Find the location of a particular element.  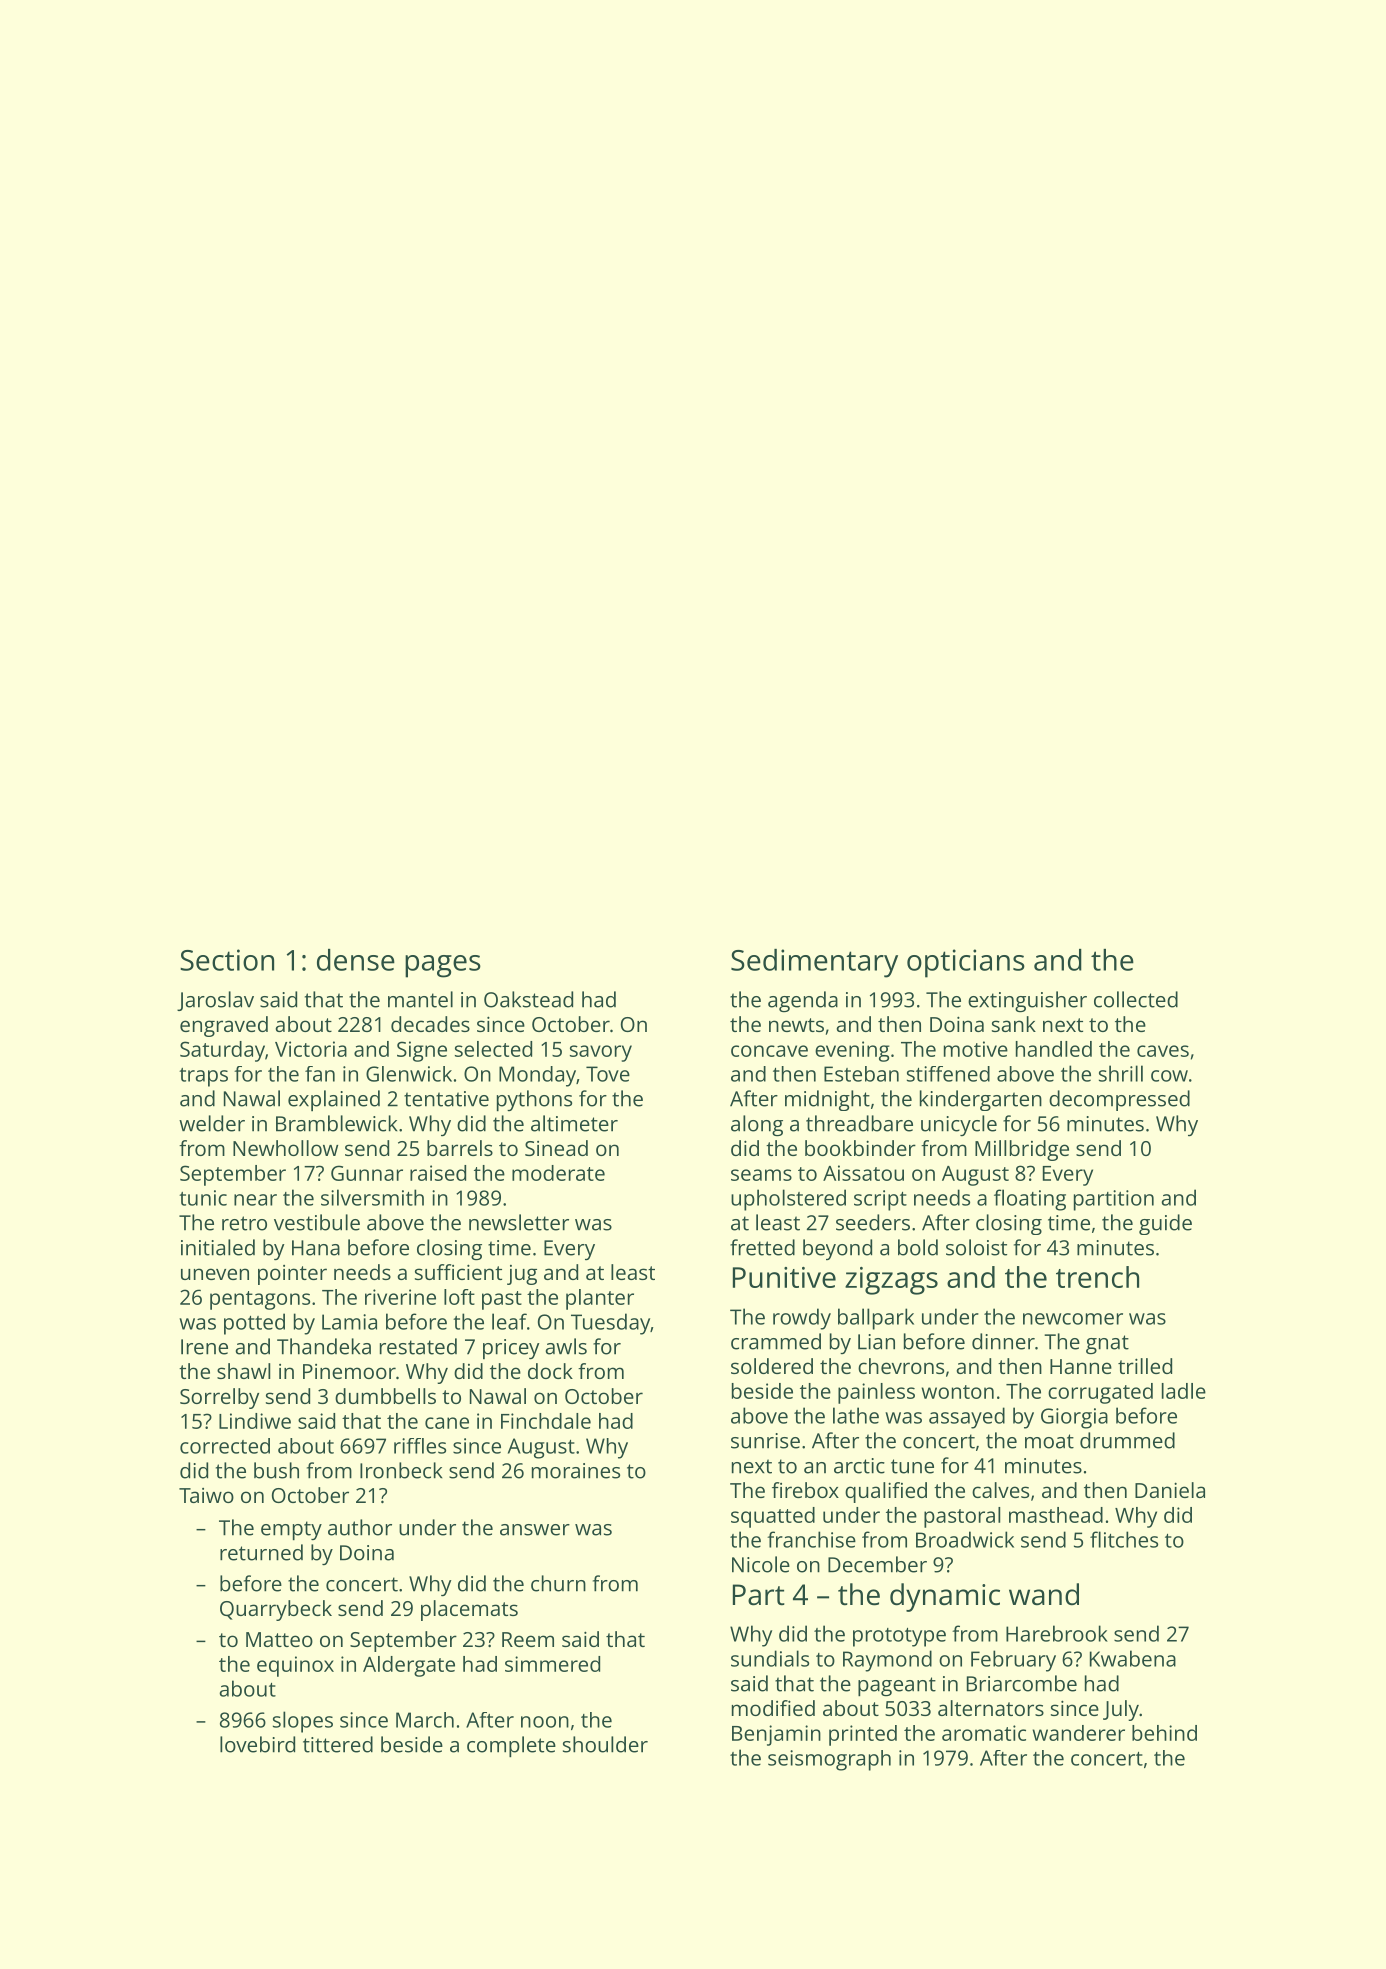

ladle is located at coordinates (1184, 1391).
